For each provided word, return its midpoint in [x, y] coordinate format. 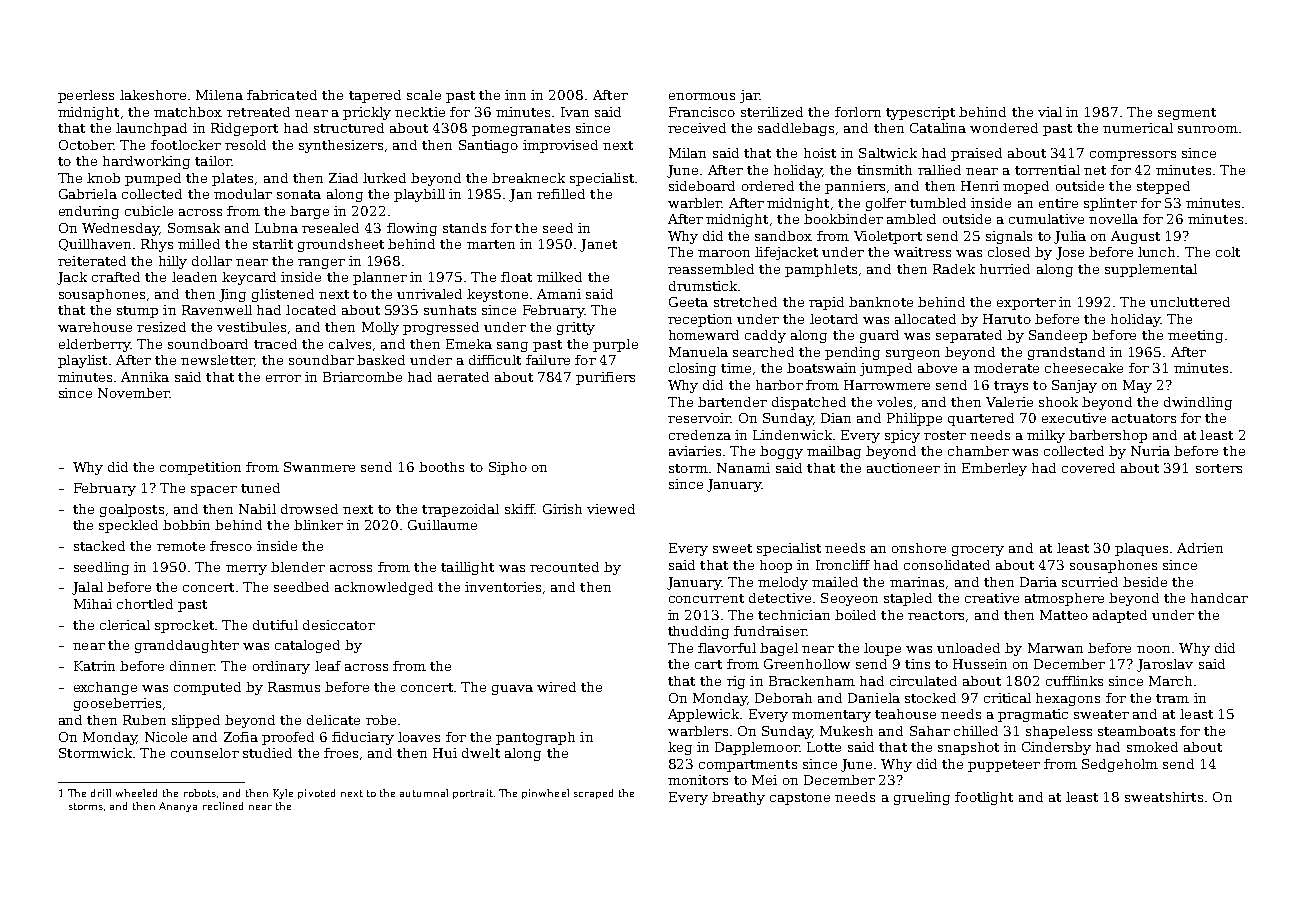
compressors [1133, 156]
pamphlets [821, 270]
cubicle [149, 211]
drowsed [309, 509]
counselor [205, 753]
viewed [611, 509]
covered [1088, 468]
